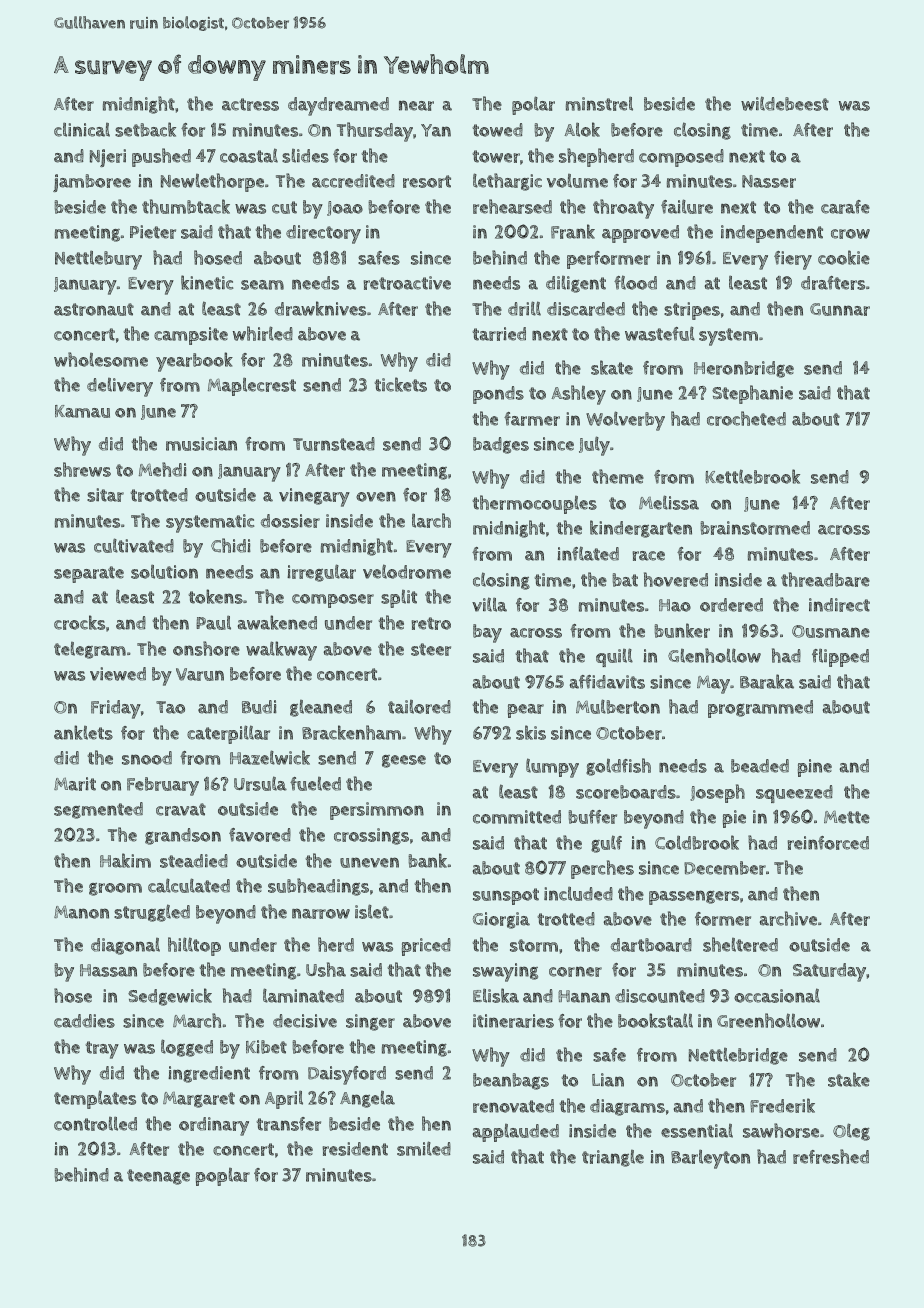  Describe the element at coordinates (825, 579) in the document. I see `threadbare` at that location.
